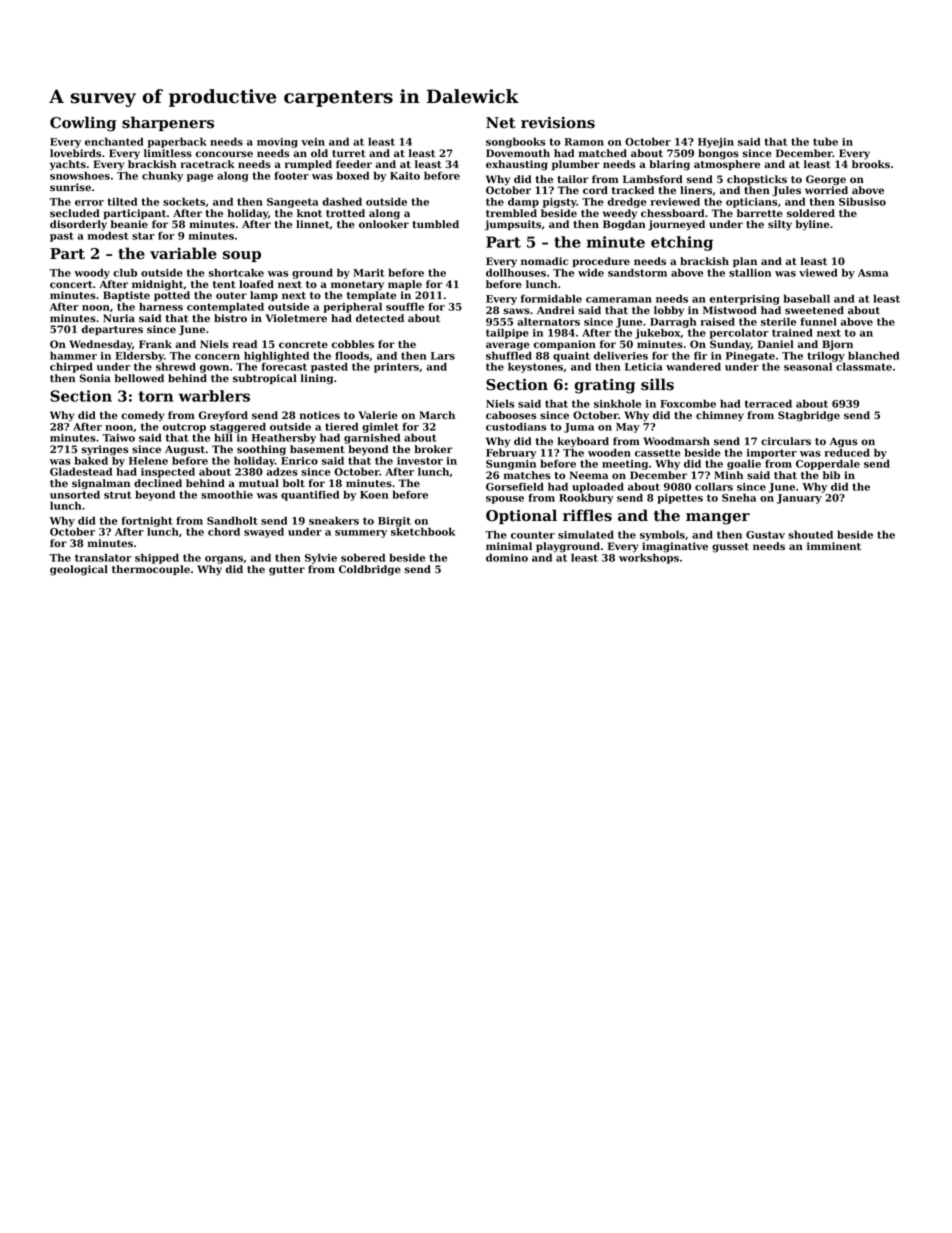 The width and height of the screenshot is (952, 1233). What do you see at coordinates (716, 143) in the screenshot?
I see `Hyejin` at bounding box center [716, 143].
